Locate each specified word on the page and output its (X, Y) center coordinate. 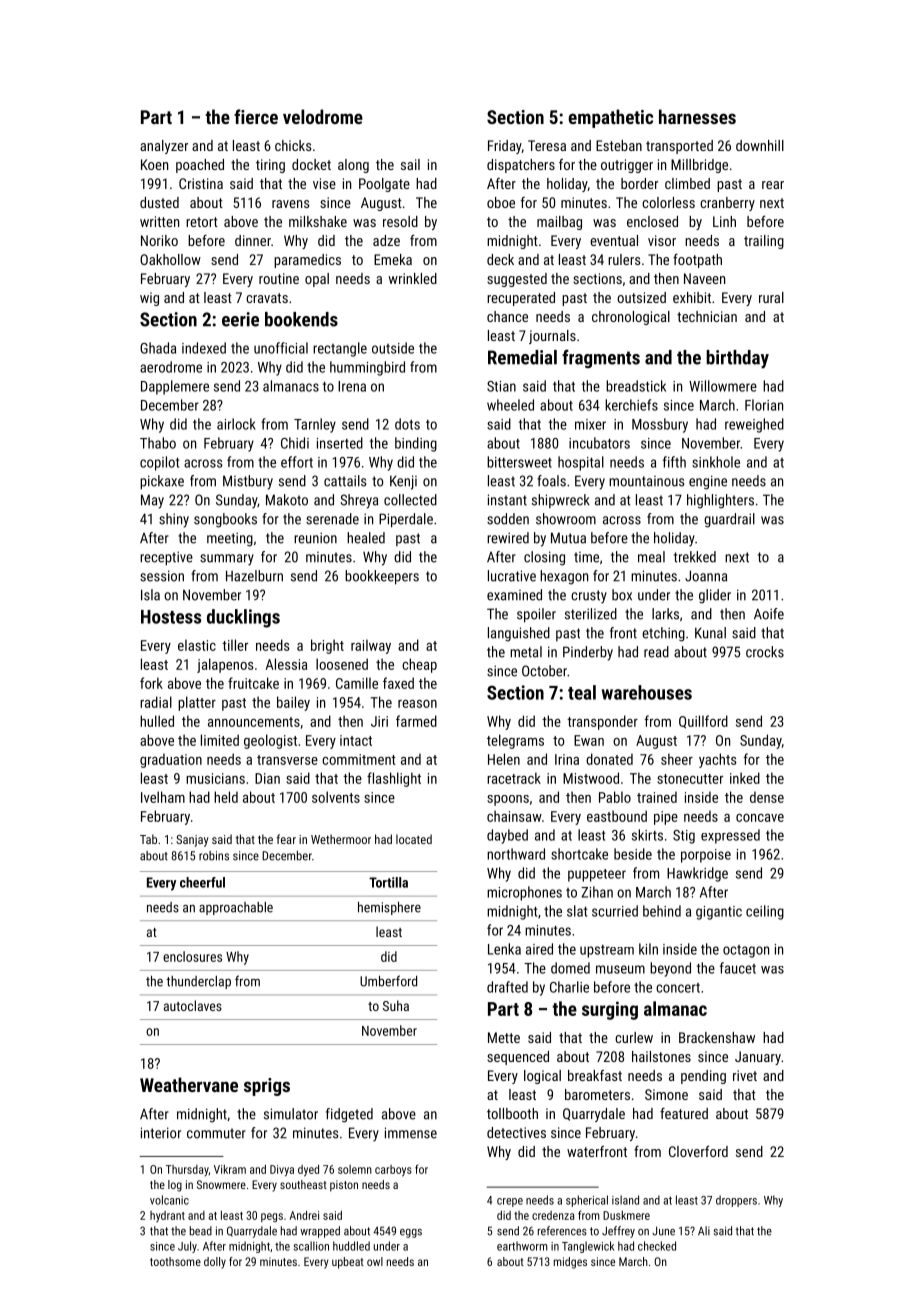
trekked (695, 557)
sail (410, 164)
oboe (501, 202)
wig (149, 299)
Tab (148, 839)
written (159, 221)
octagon (746, 951)
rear (773, 185)
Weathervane (189, 1084)
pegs (272, 1217)
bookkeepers (382, 577)
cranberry (727, 204)
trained (657, 797)
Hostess (171, 617)
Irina (567, 759)
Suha (396, 1005)
